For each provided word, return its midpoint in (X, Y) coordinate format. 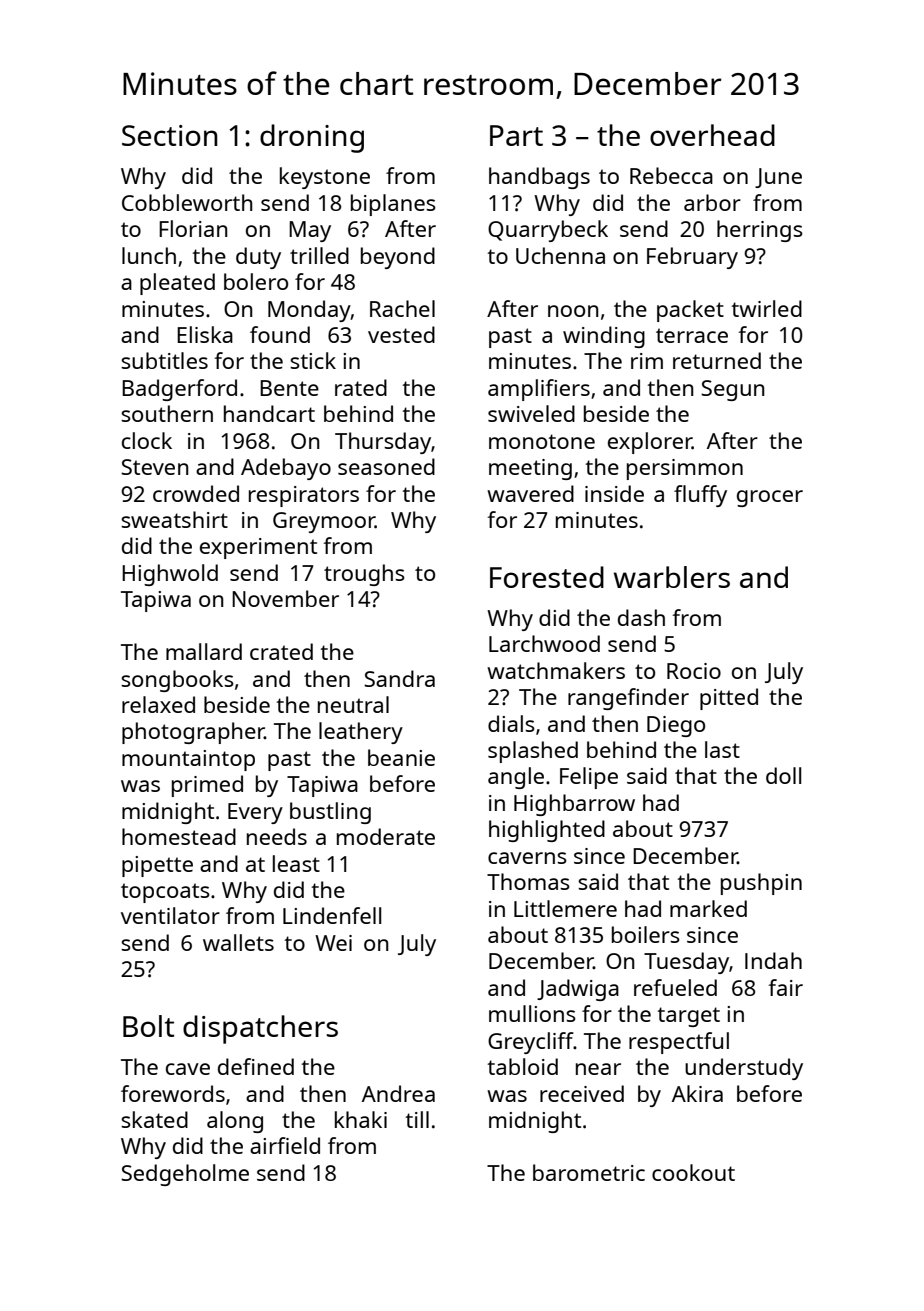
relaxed (158, 704)
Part (516, 135)
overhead (712, 135)
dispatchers (260, 1029)
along (235, 1122)
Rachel (402, 308)
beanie (401, 757)
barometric (589, 1172)
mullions (532, 1013)
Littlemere (565, 908)
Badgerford (179, 390)
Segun (733, 390)
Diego (676, 726)
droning (312, 138)
